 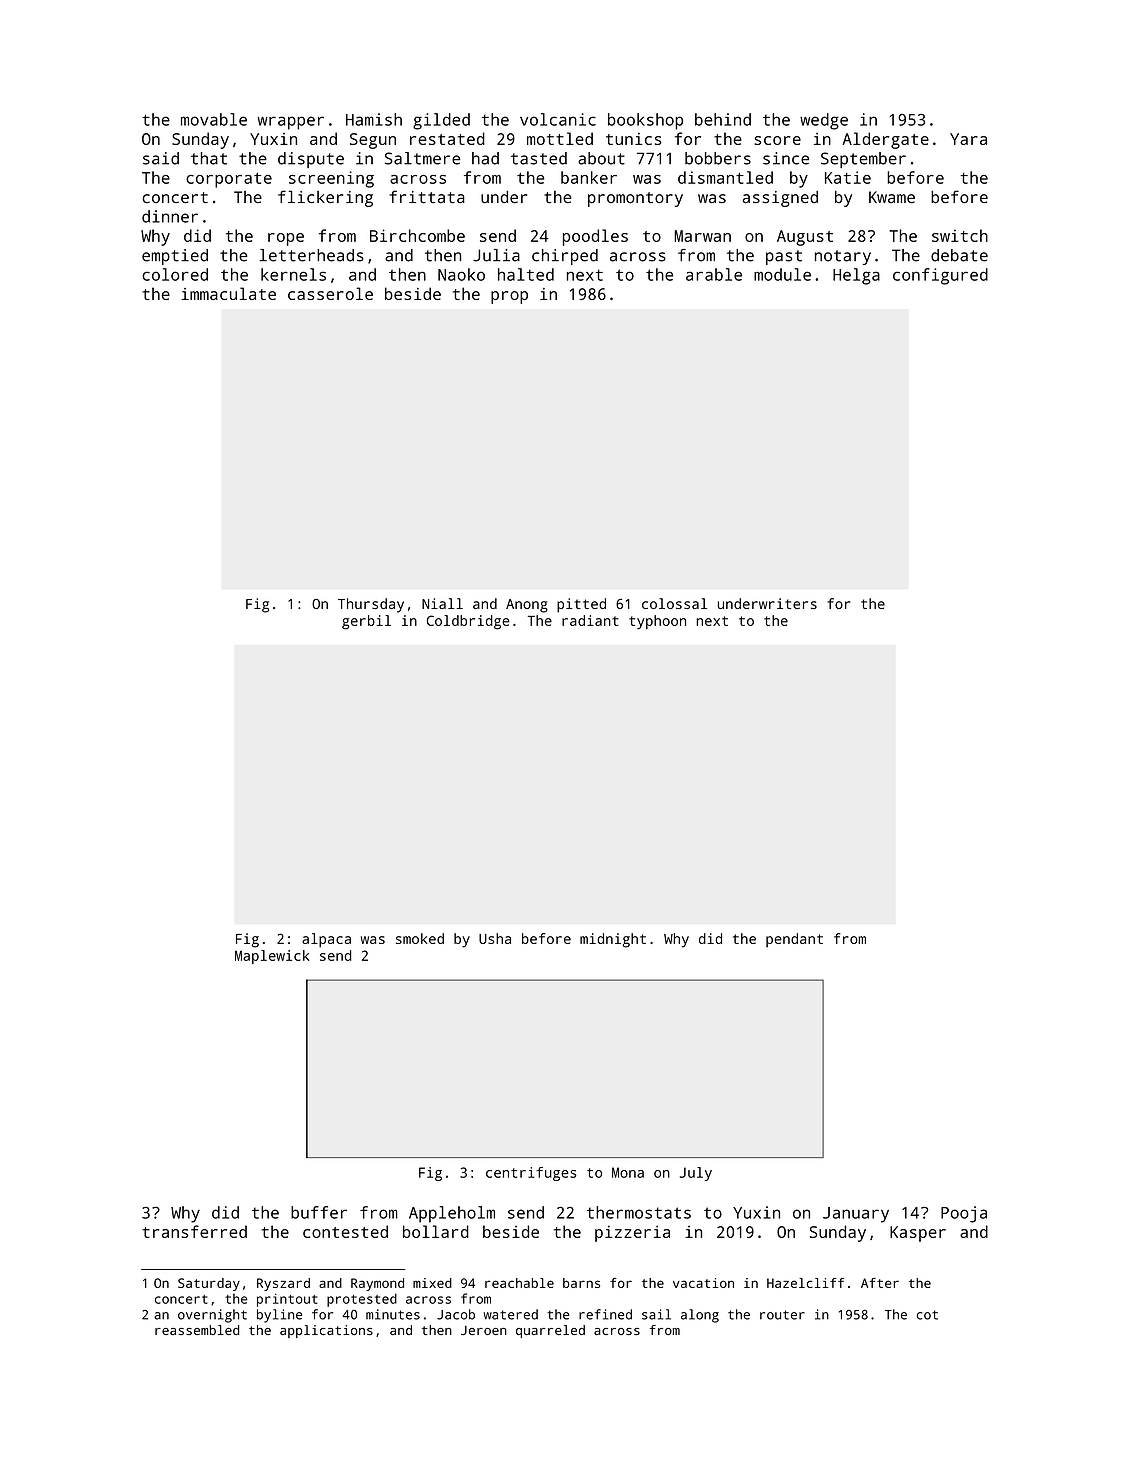 I want to click on Segun, so click(x=373, y=141).
